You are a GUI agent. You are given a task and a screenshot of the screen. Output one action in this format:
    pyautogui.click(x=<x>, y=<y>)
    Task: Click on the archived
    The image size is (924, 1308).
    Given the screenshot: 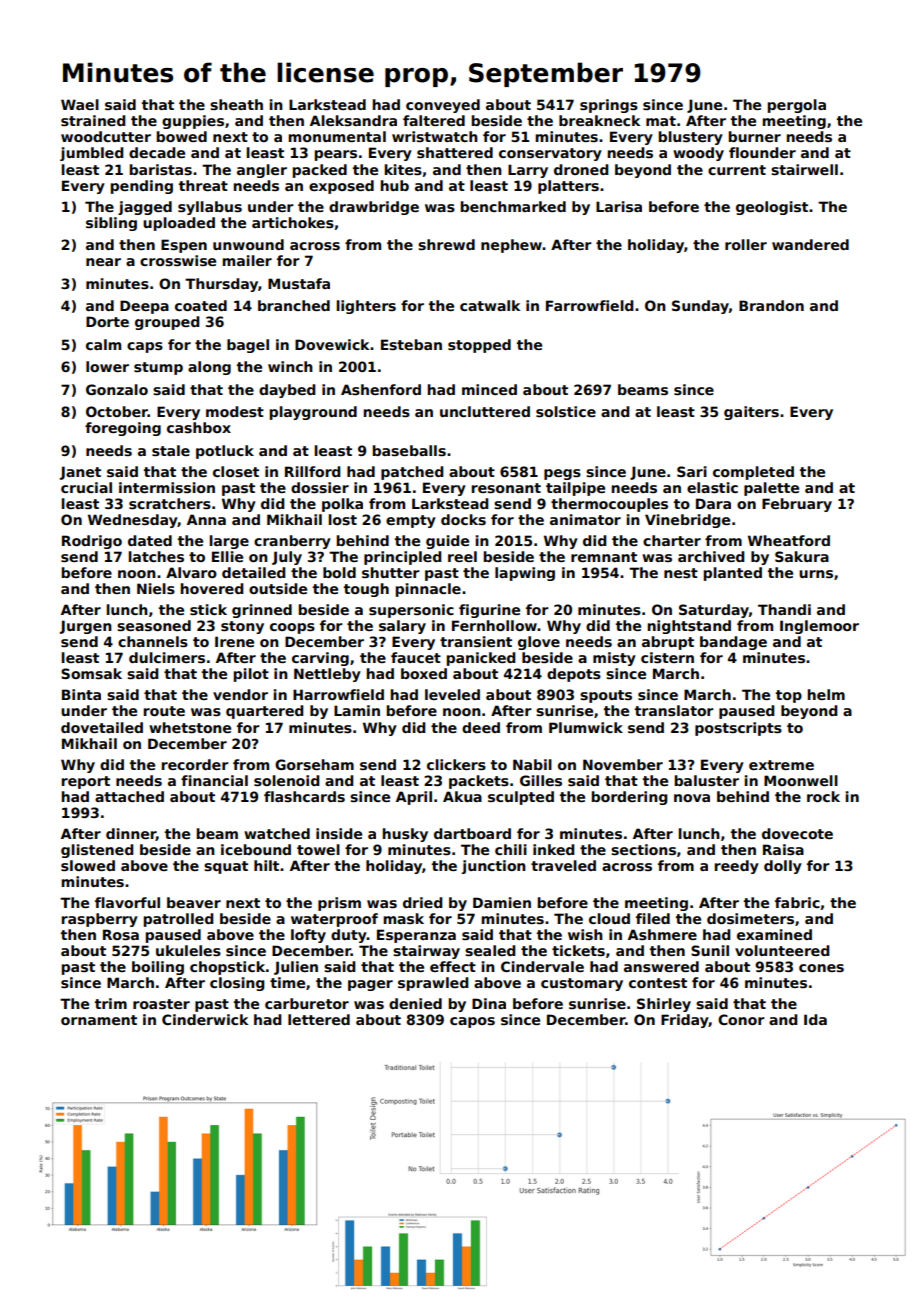 What is the action you would take?
    pyautogui.click(x=711, y=556)
